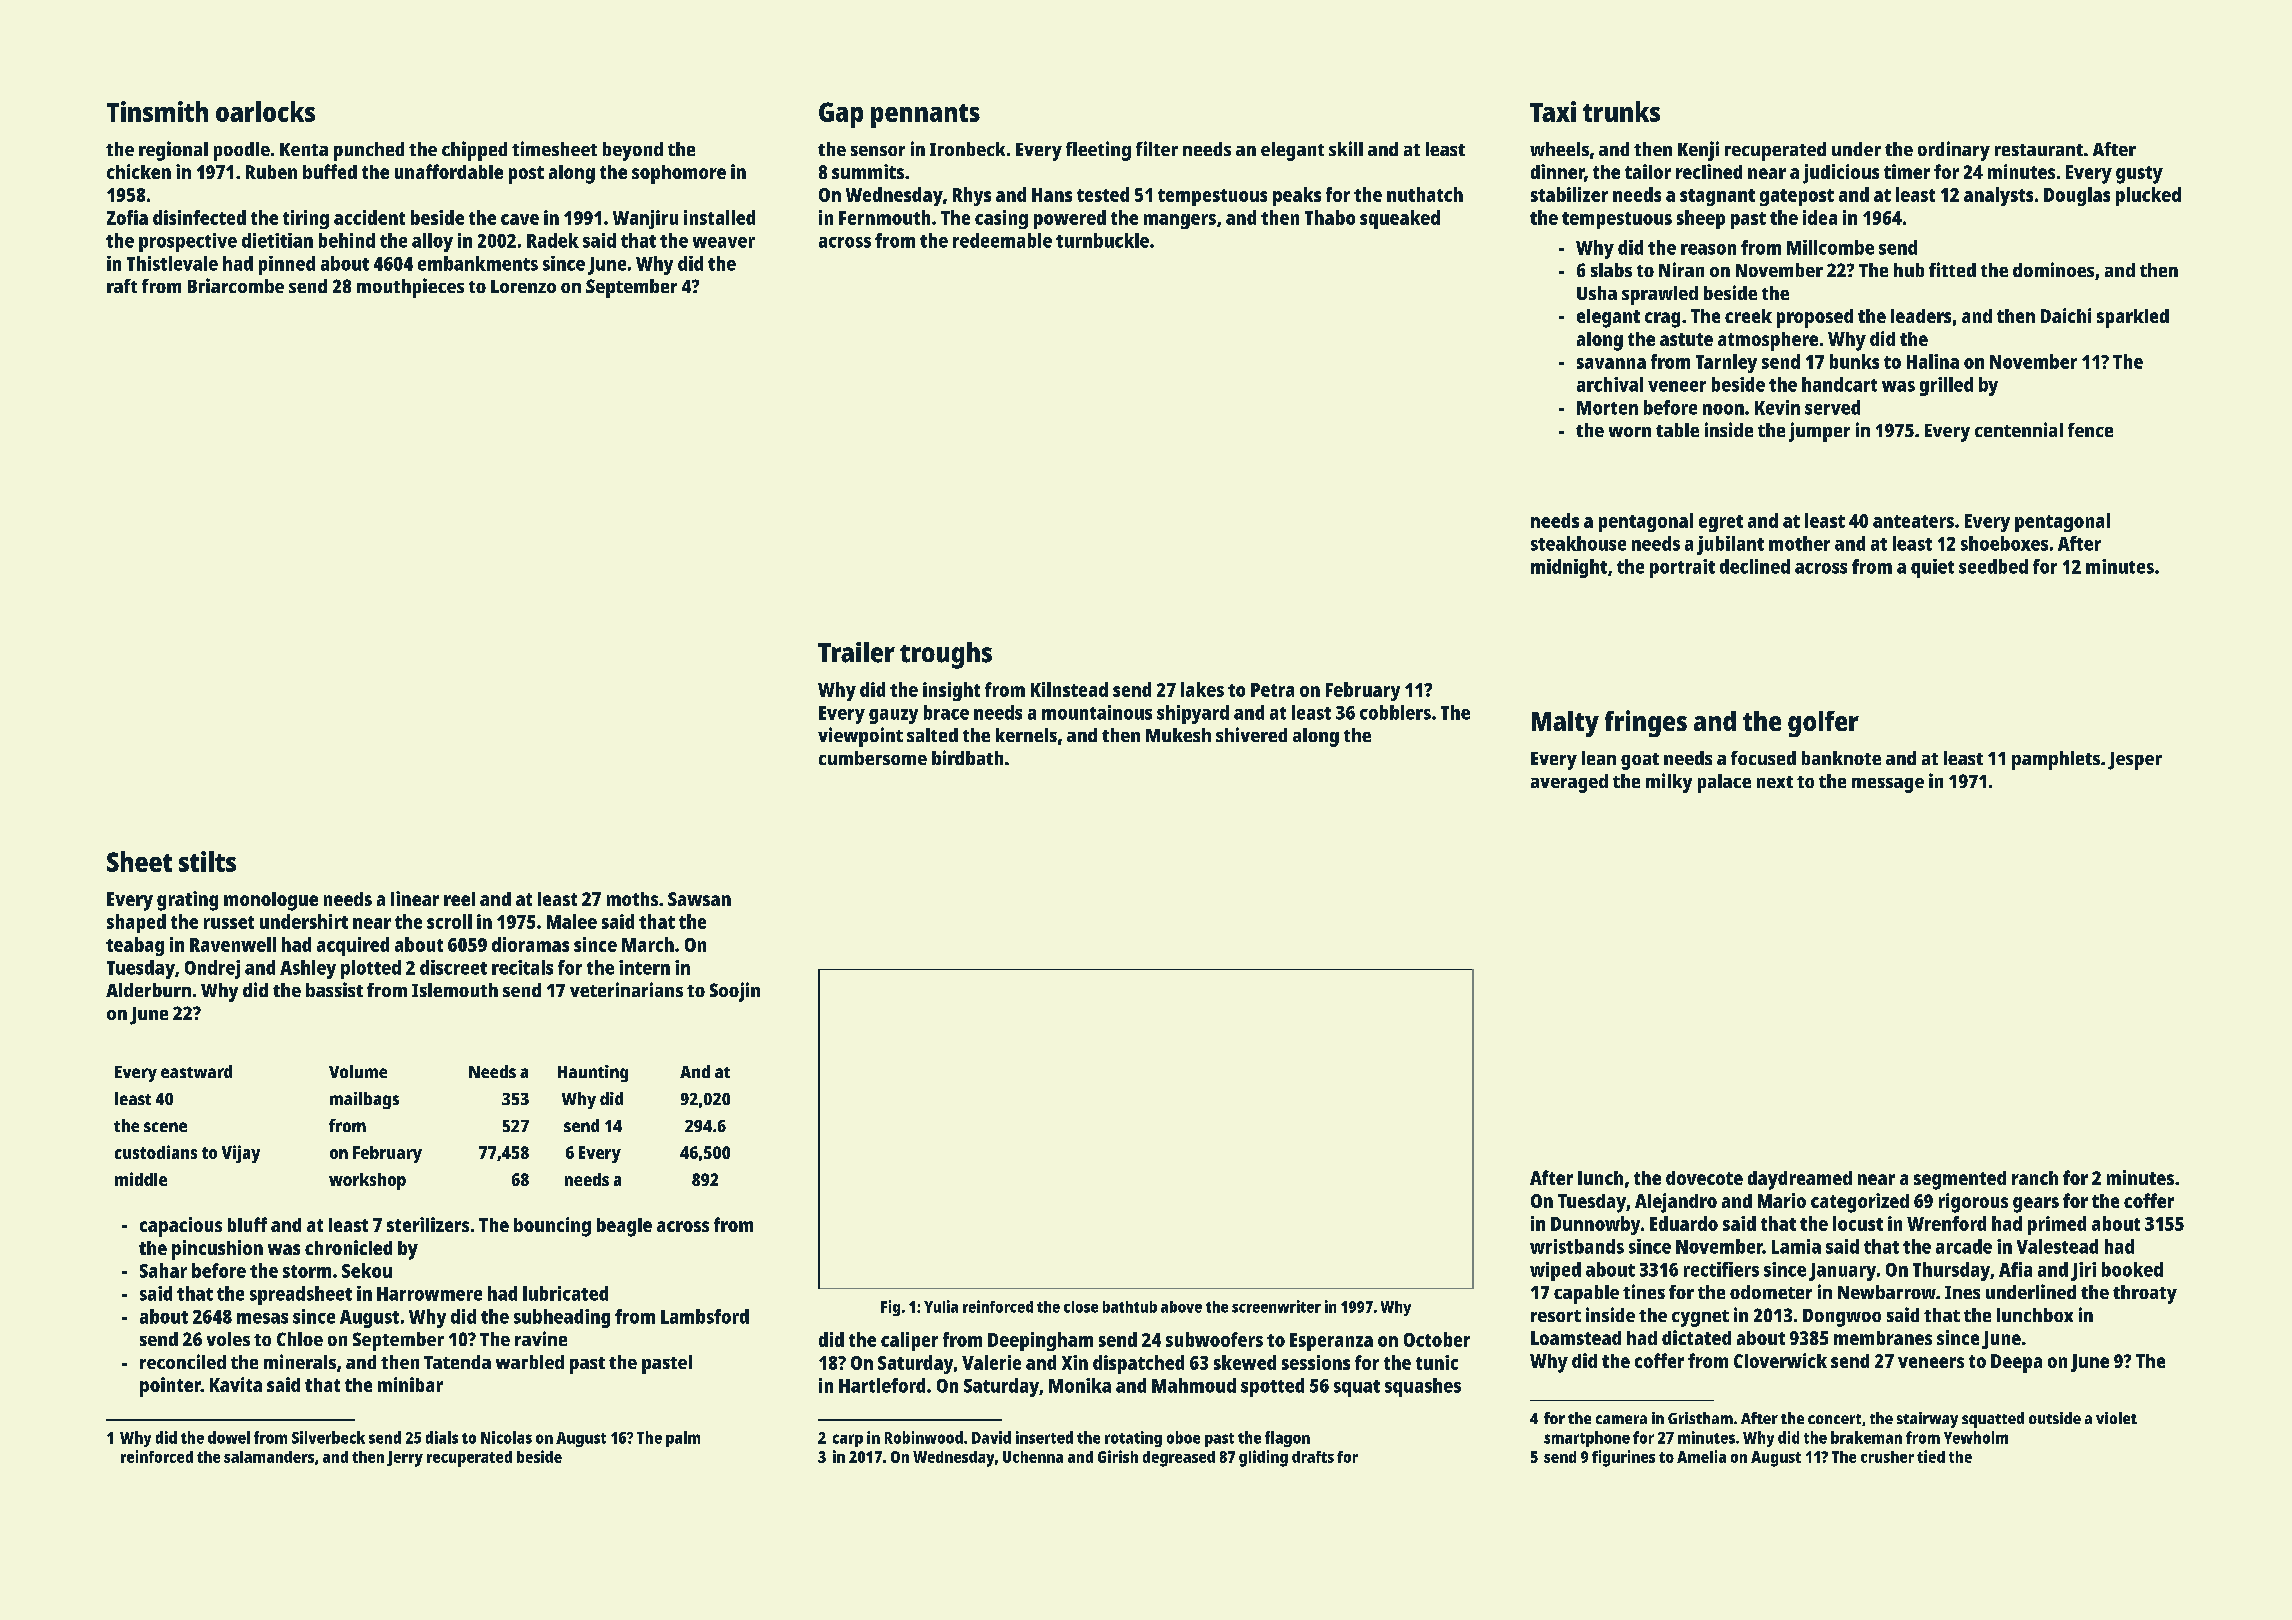 This image has width=2292, height=1620. I want to click on filter, so click(1157, 148).
